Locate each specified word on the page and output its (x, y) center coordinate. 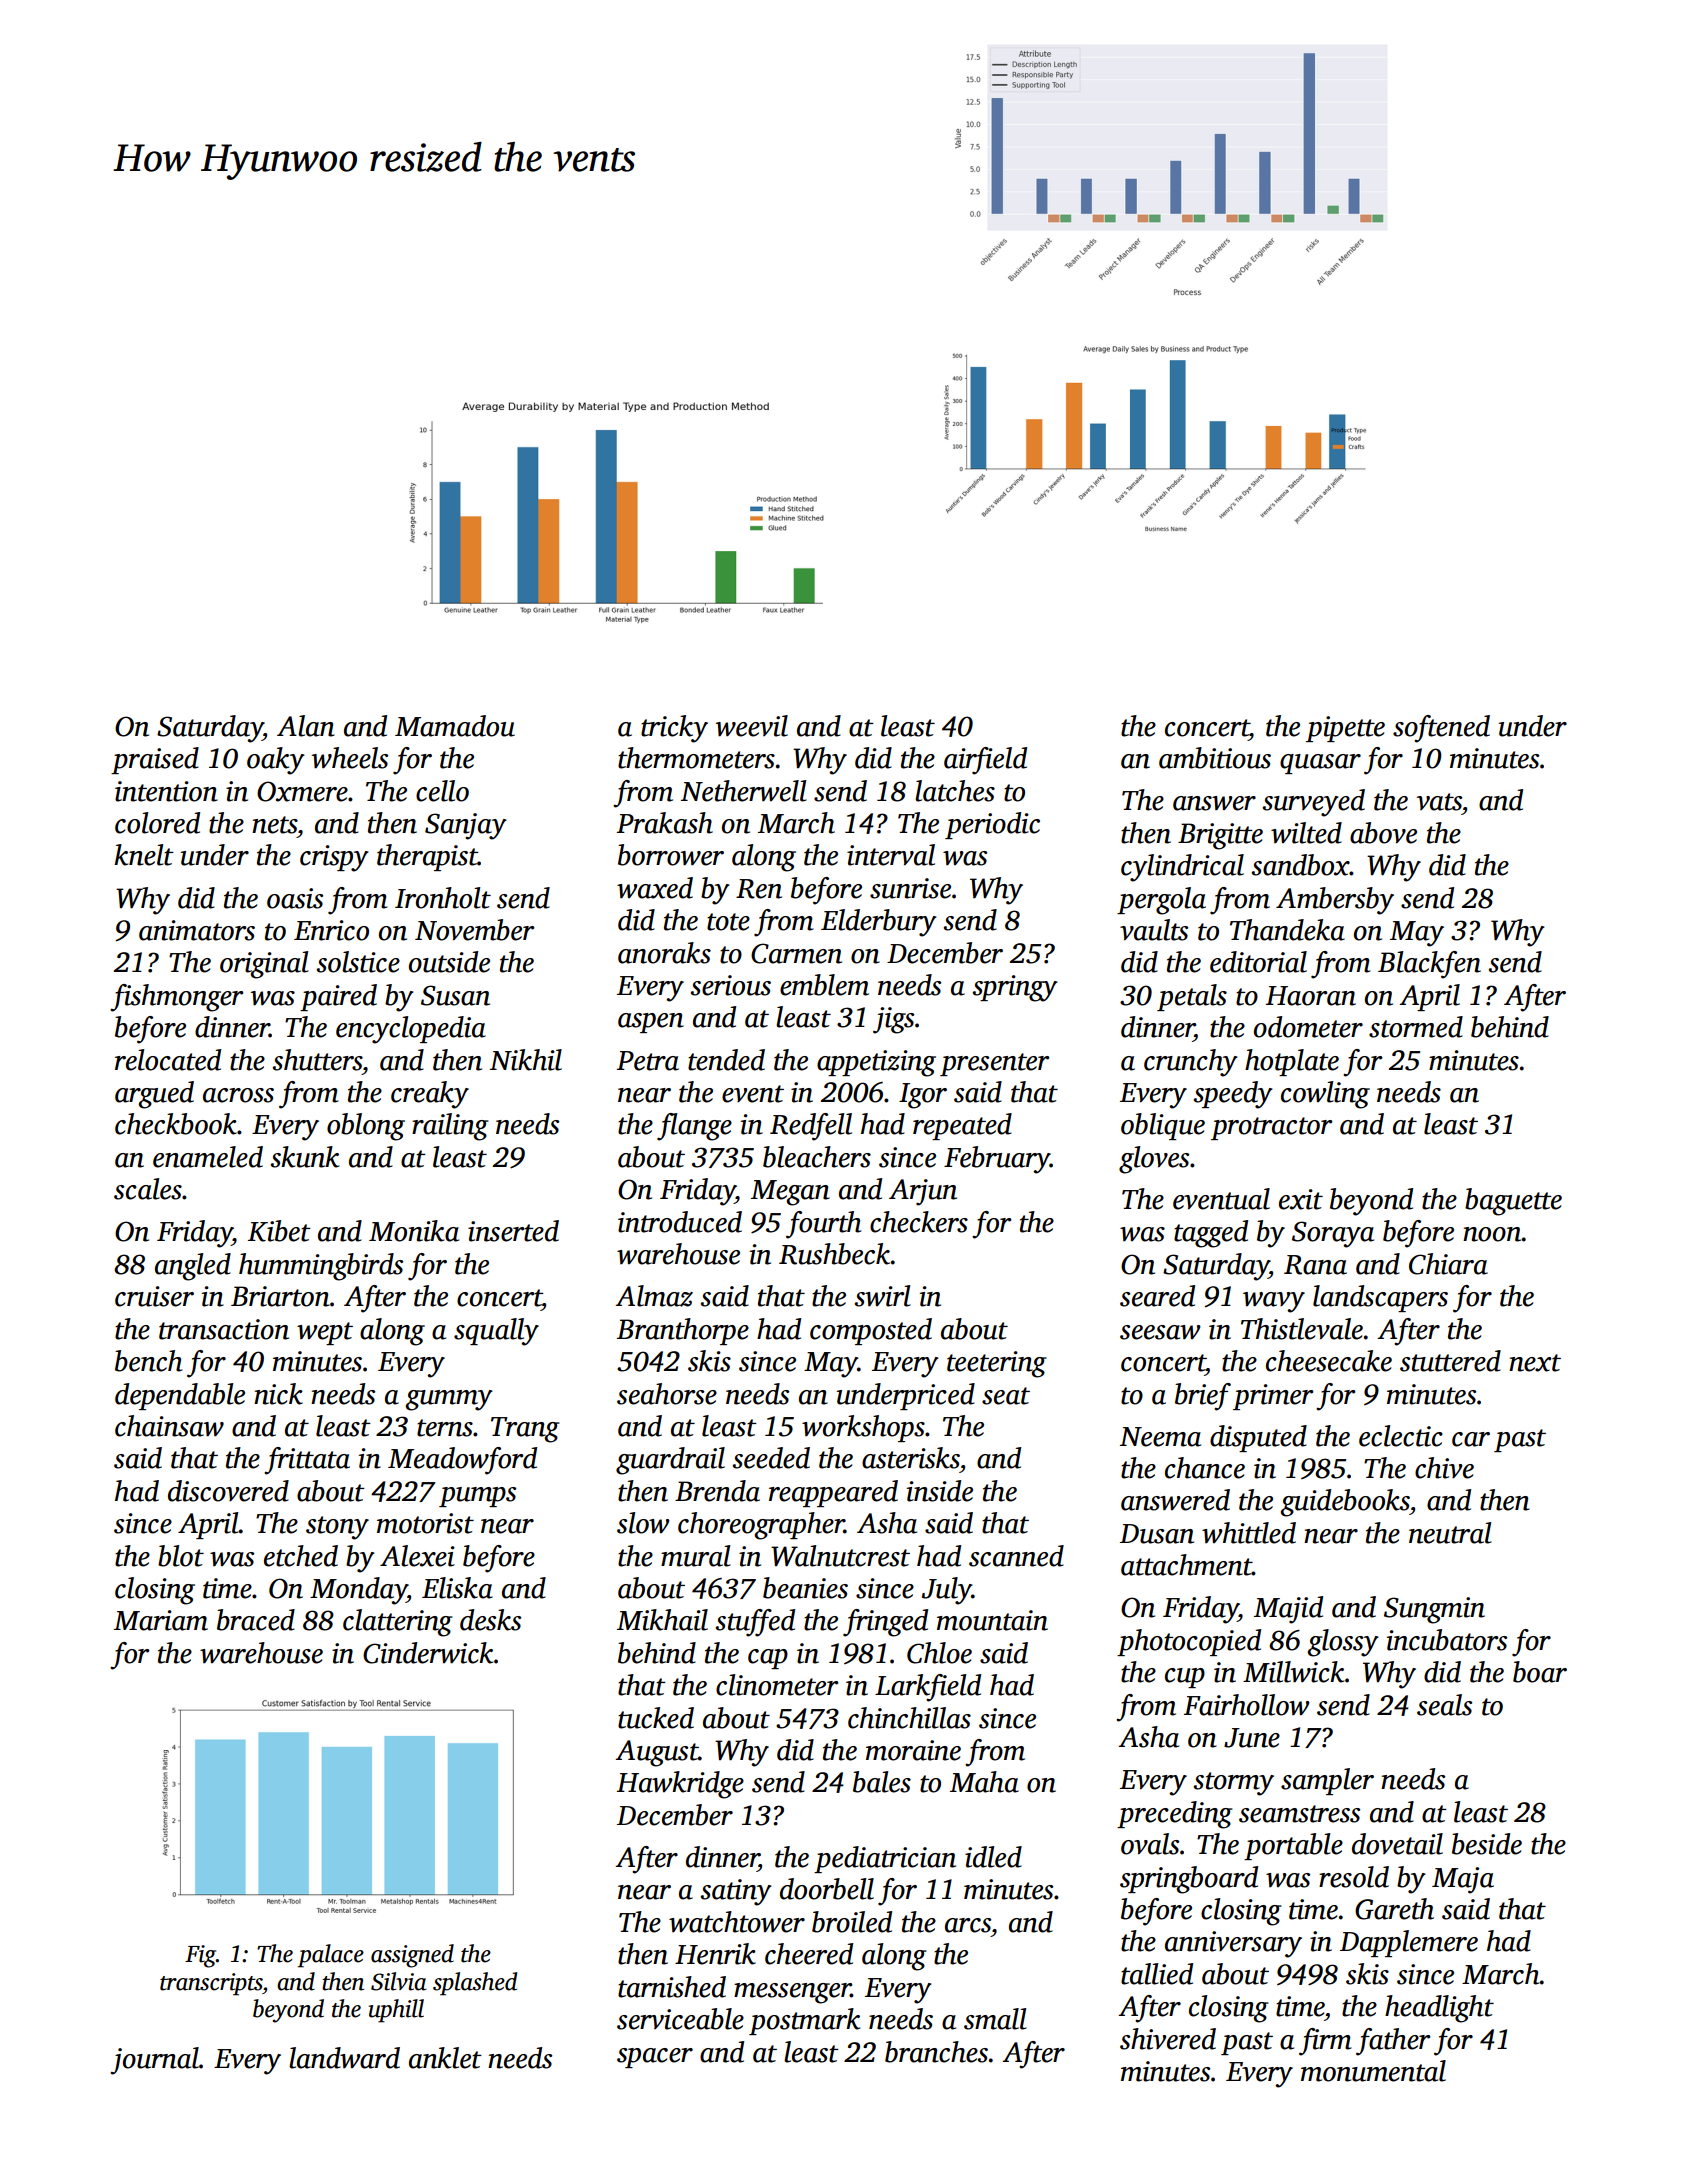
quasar (1320, 764)
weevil (751, 726)
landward (344, 2058)
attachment (1186, 1565)
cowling (1325, 1095)
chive (1444, 1468)
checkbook (176, 1124)
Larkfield (928, 1688)
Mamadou (455, 726)
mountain (992, 1620)
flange (694, 1127)
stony (337, 1528)
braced (256, 1620)
